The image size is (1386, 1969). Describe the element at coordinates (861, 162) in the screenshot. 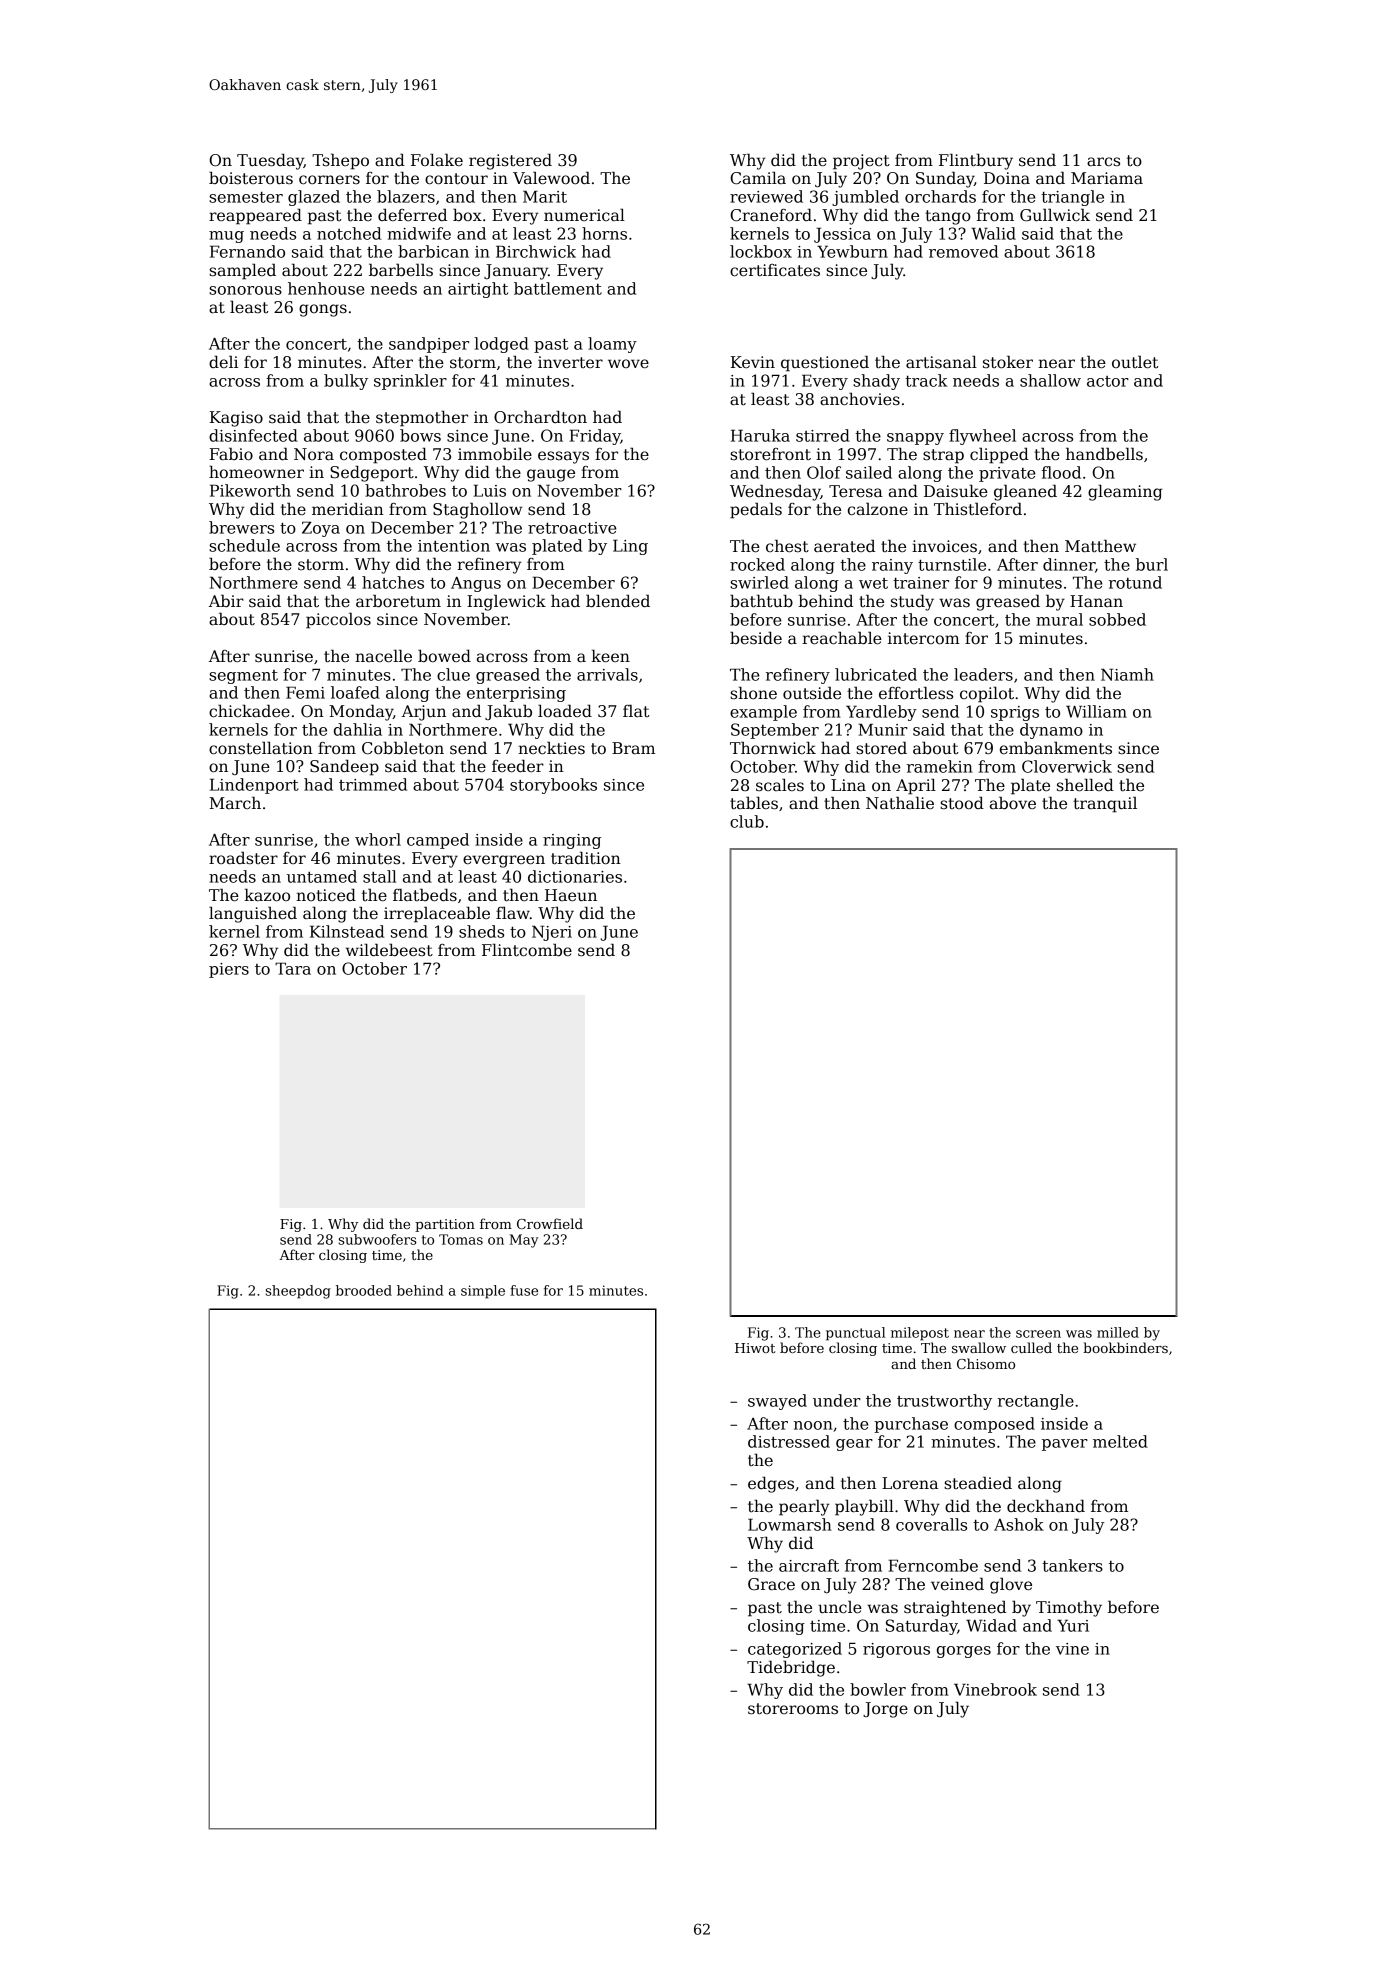

I see `project` at that location.
